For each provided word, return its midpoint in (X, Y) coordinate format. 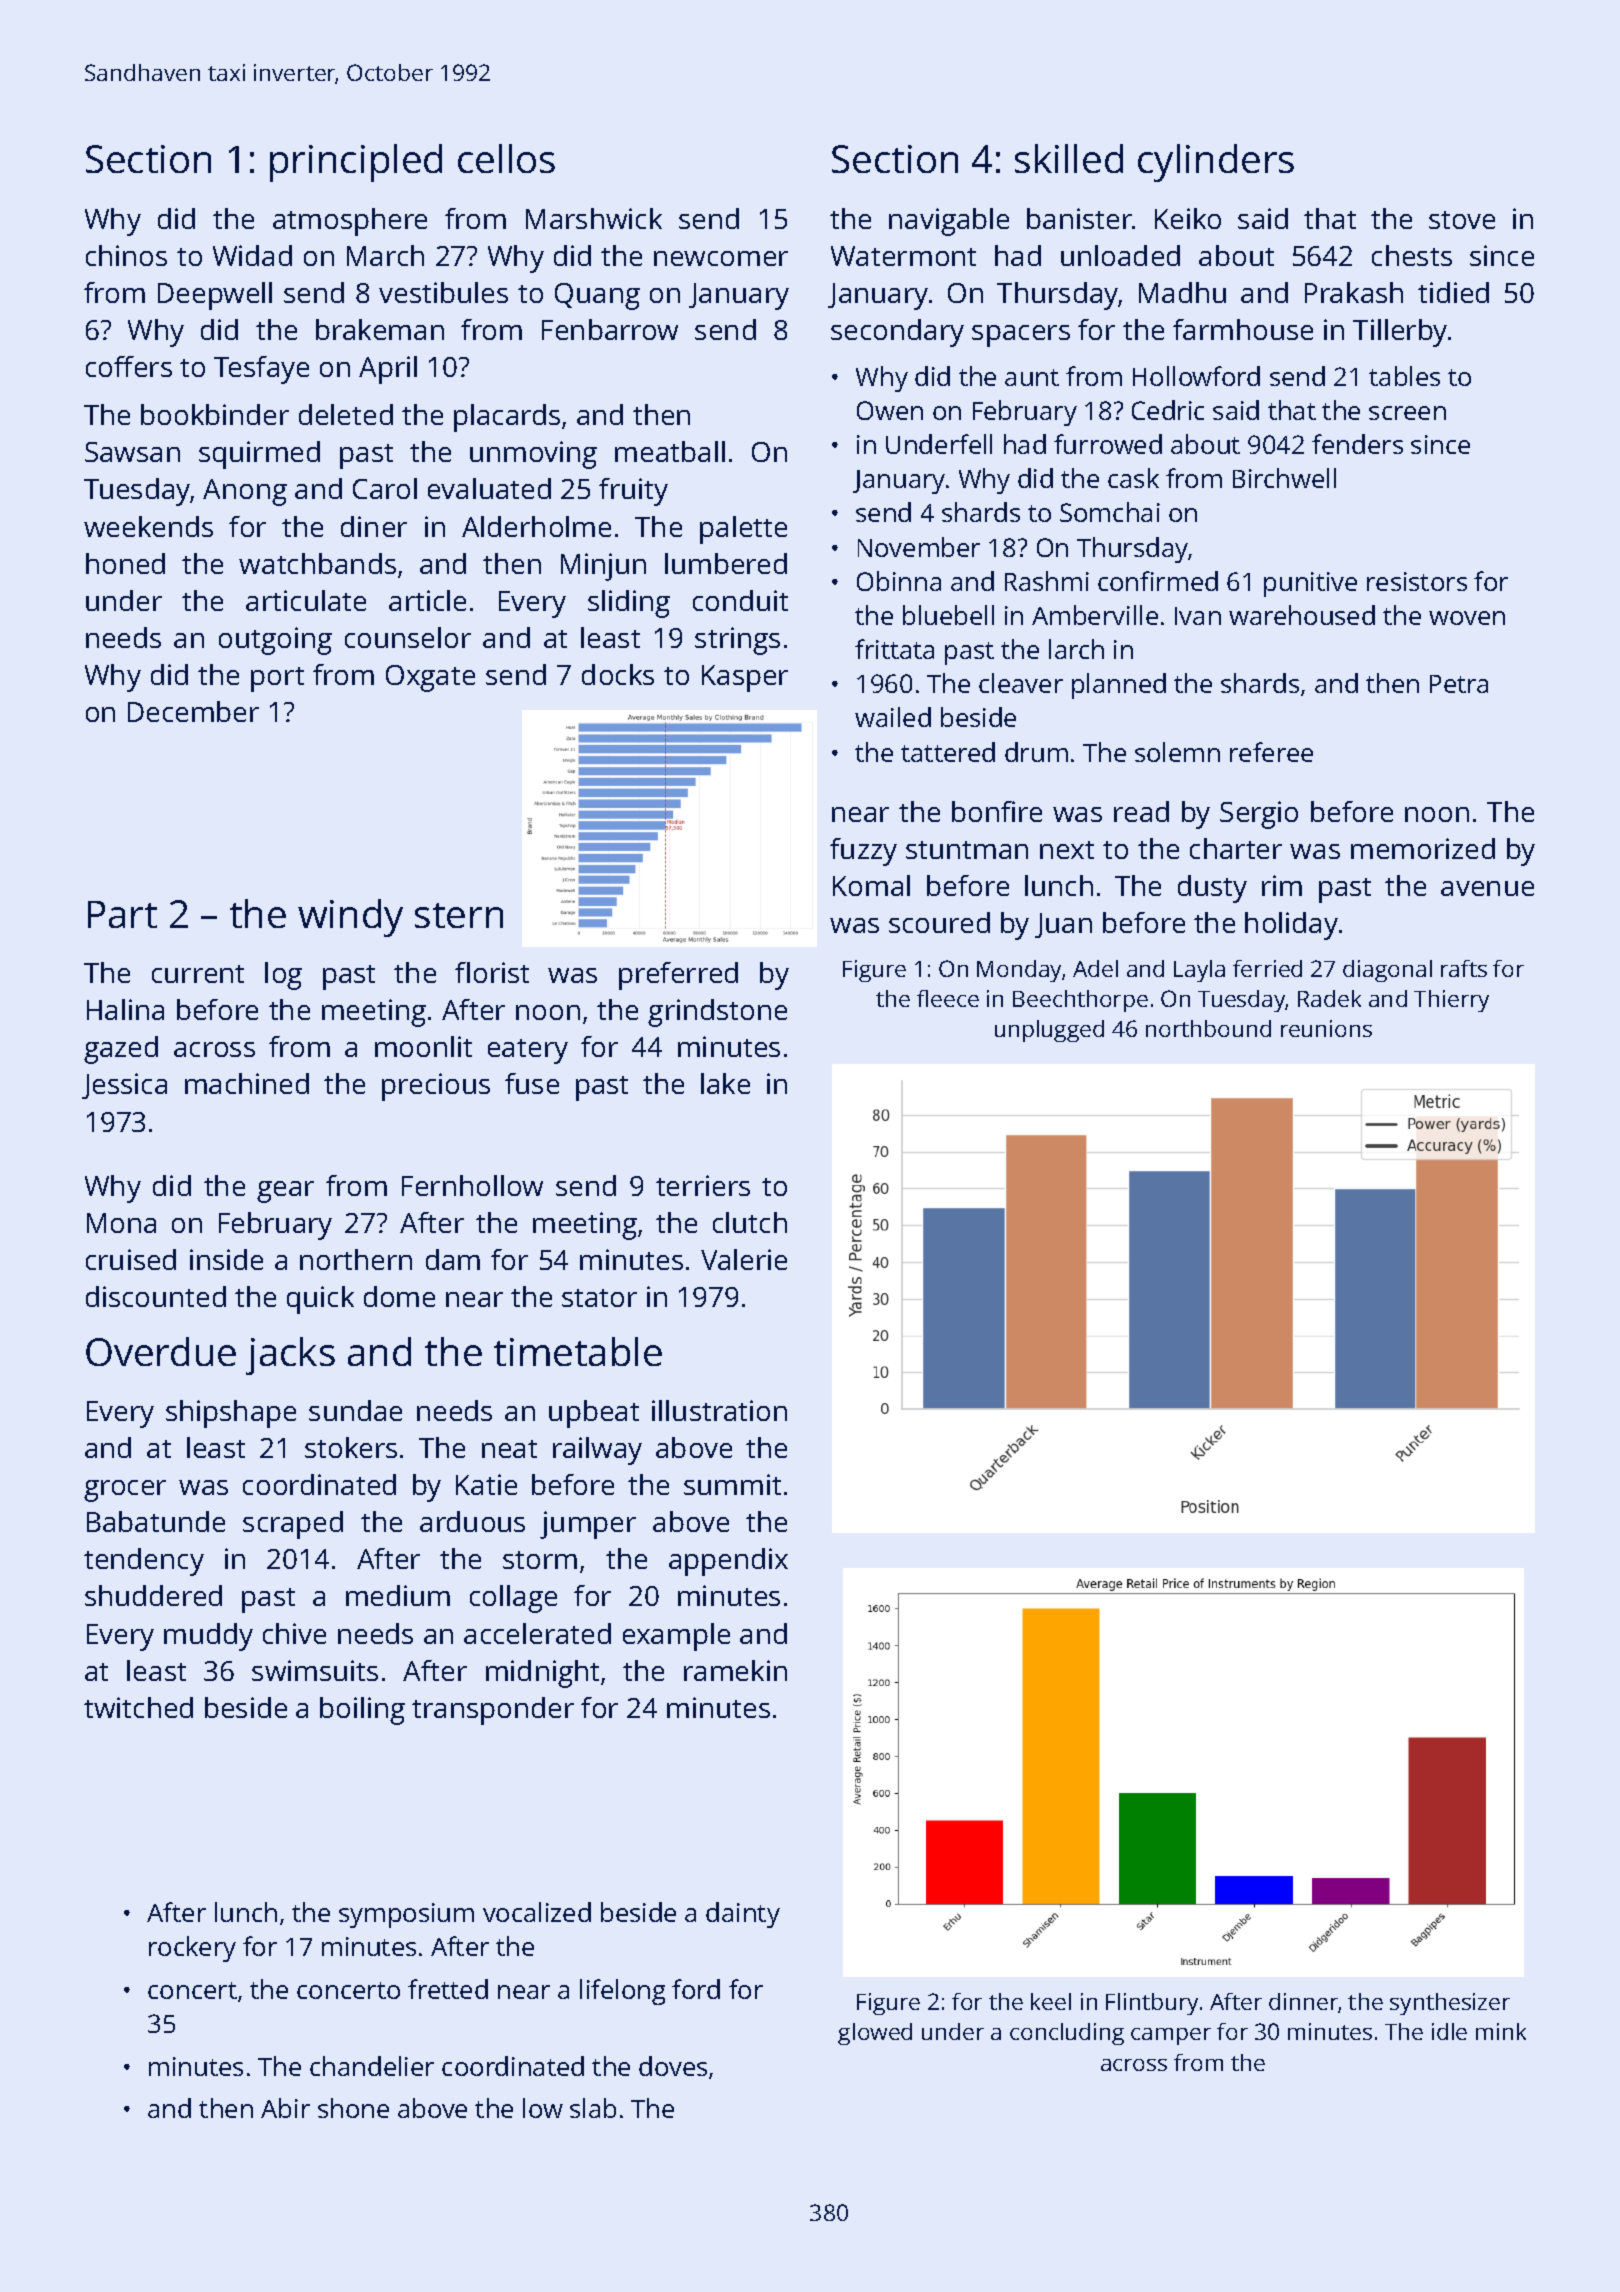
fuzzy (863, 852)
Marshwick (594, 218)
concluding (1067, 2034)
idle (1449, 2031)
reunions (1326, 1028)
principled (356, 163)
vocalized (537, 1912)
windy (350, 918)
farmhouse (1243, 329)
